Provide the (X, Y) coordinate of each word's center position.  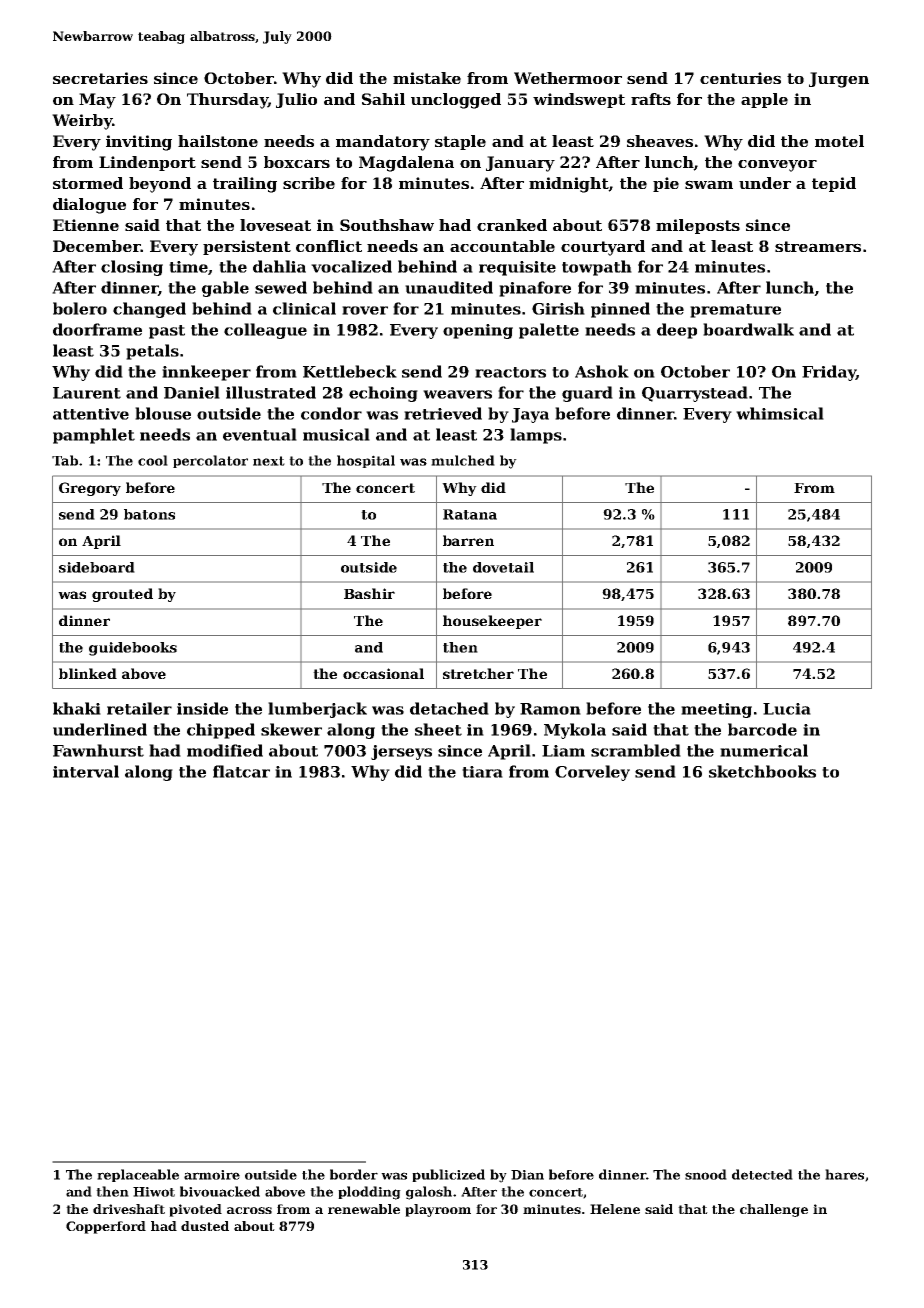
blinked (88, 673)
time (188, 267)
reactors (510, 372)
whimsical (780, 413)
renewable (364, 1209)
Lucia (787, 709)
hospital (366, 461)
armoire (212, 1175)
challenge (774, 1210)
